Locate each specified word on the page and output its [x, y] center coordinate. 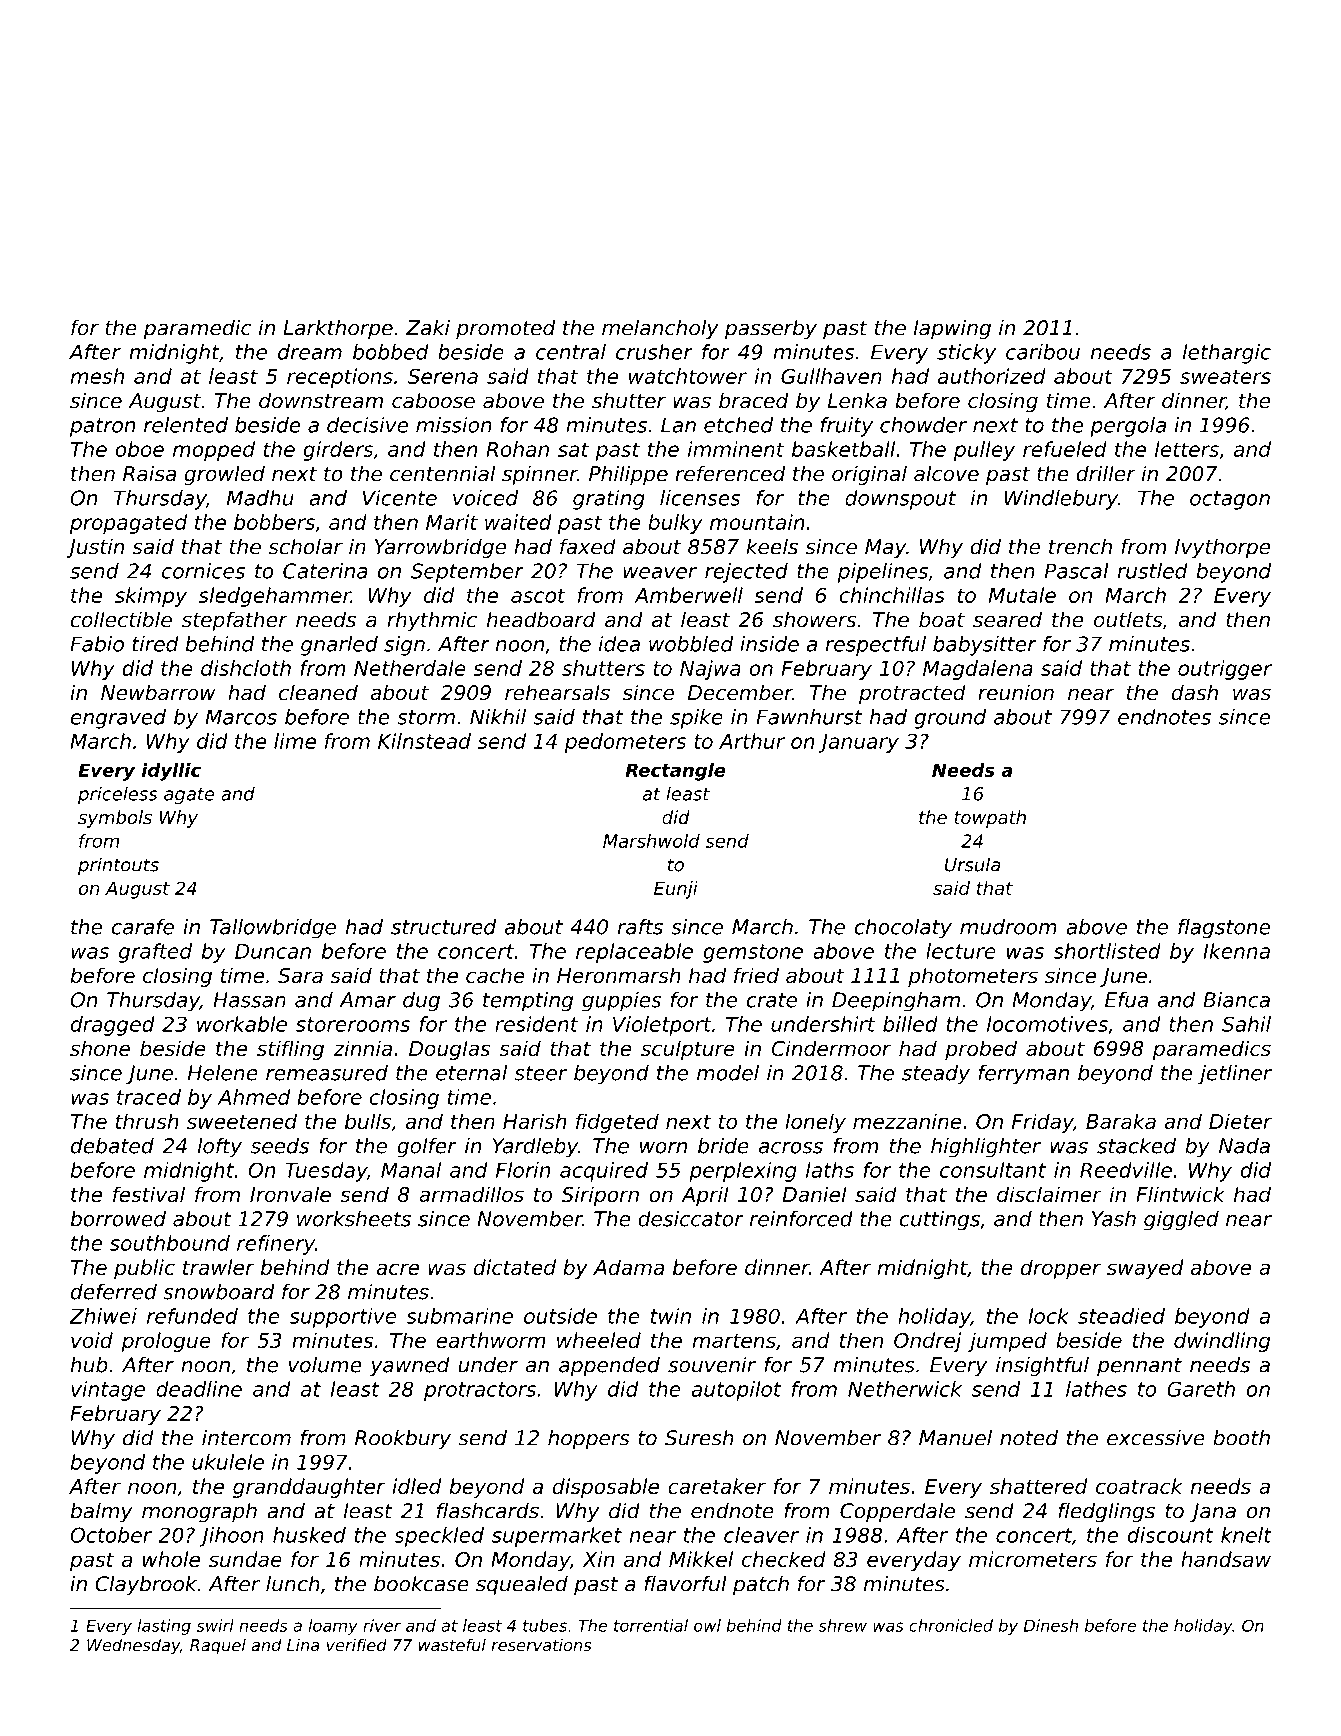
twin [671, 1316]
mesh [97, 376]
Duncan [273, 951]
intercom [246, 1438]
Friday [1042, 1123]
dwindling [1222, 1342]
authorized [992, 376]
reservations [541, 1645]
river [382, 1625]
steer [541, 1073]
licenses [700, 498]
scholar [306, 546]
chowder [923, 425]
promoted [506, 329]
